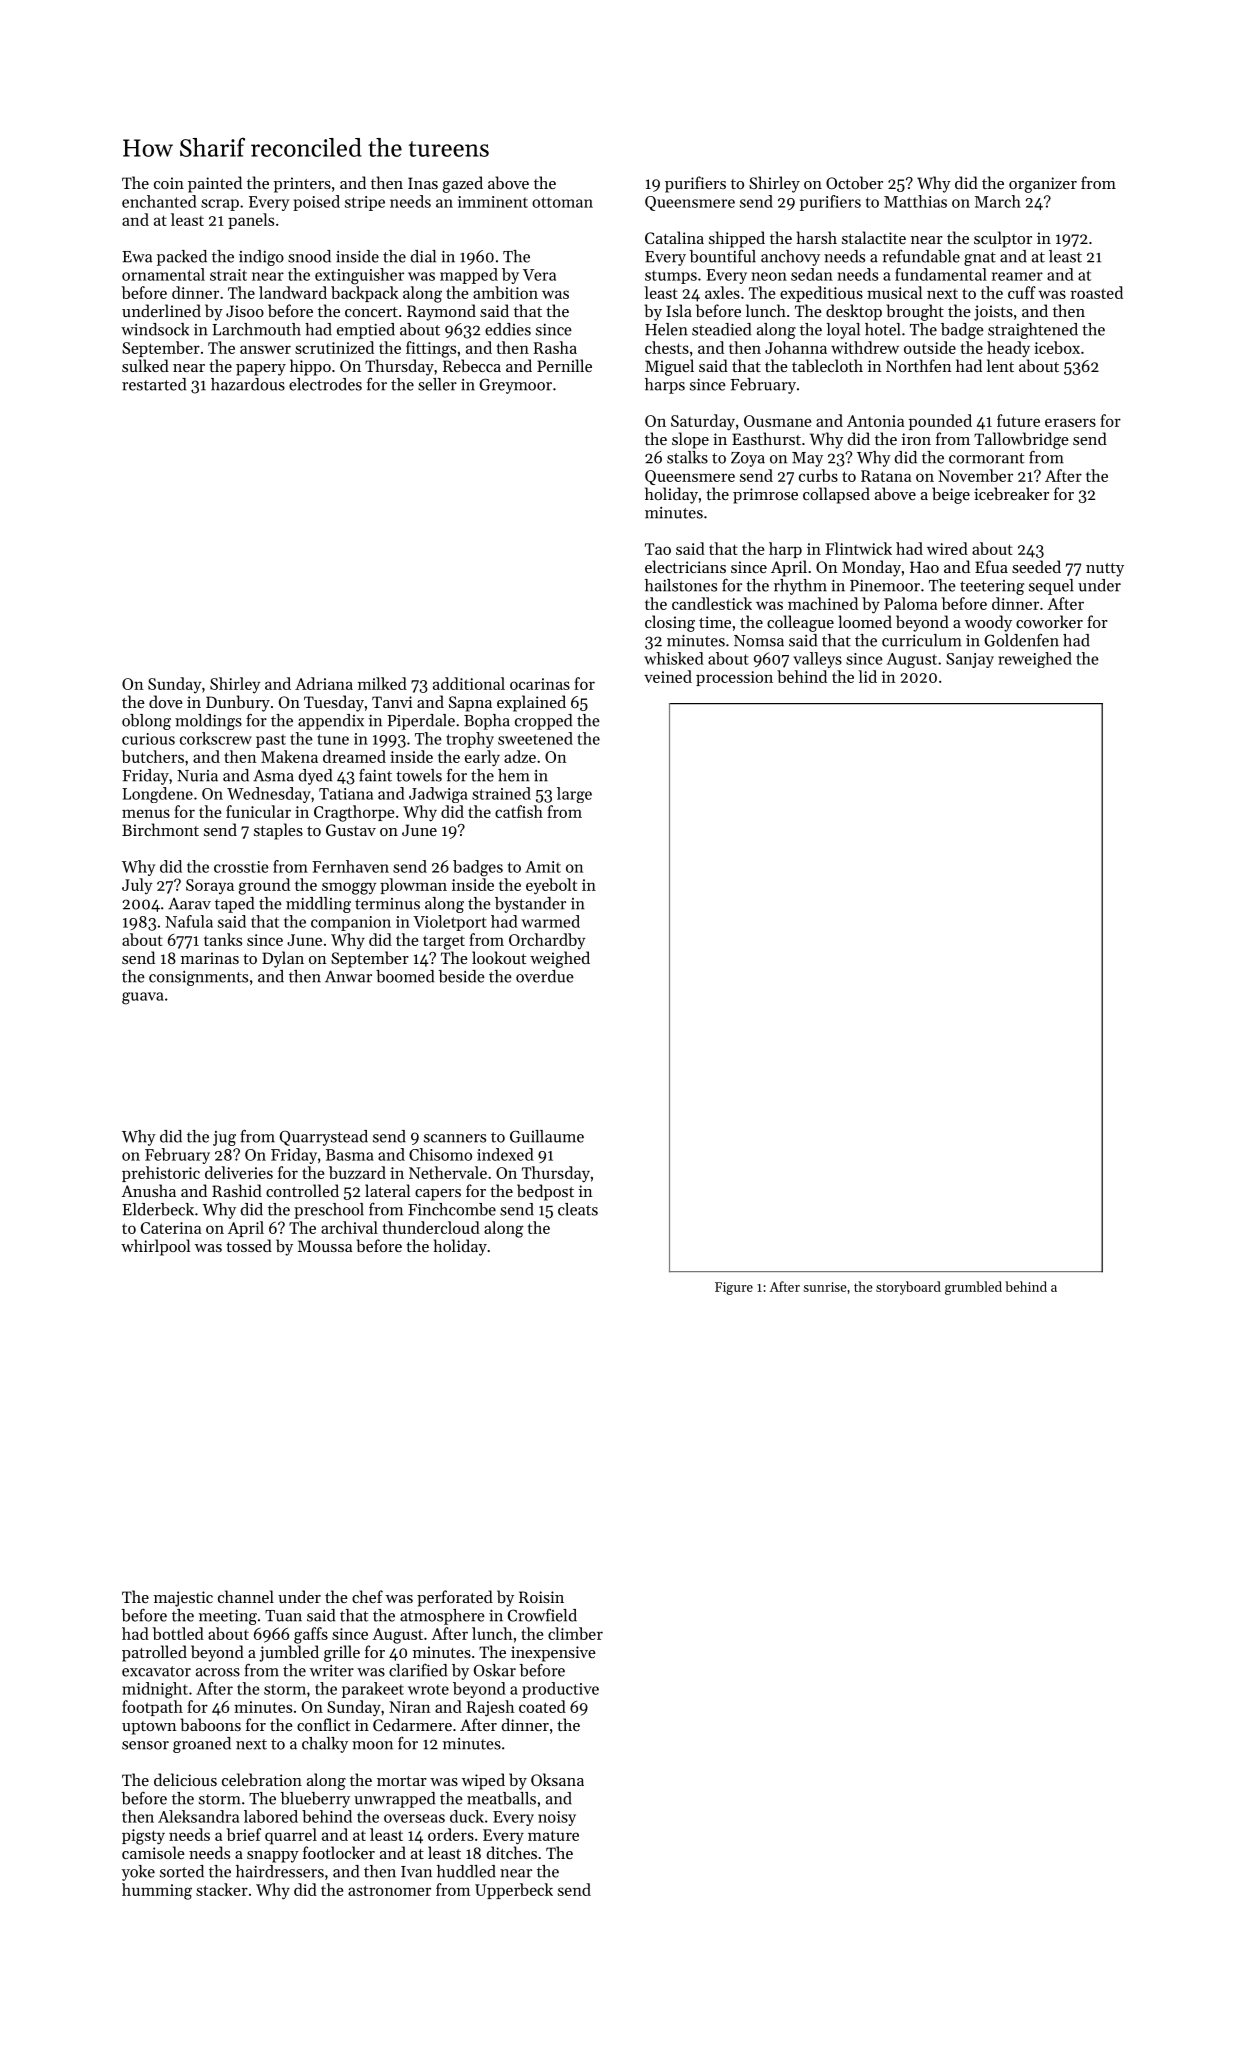  What do you see at coordinates (1043, 185) in the document?
I see `organizer` at bounding box center [1043, 185].
